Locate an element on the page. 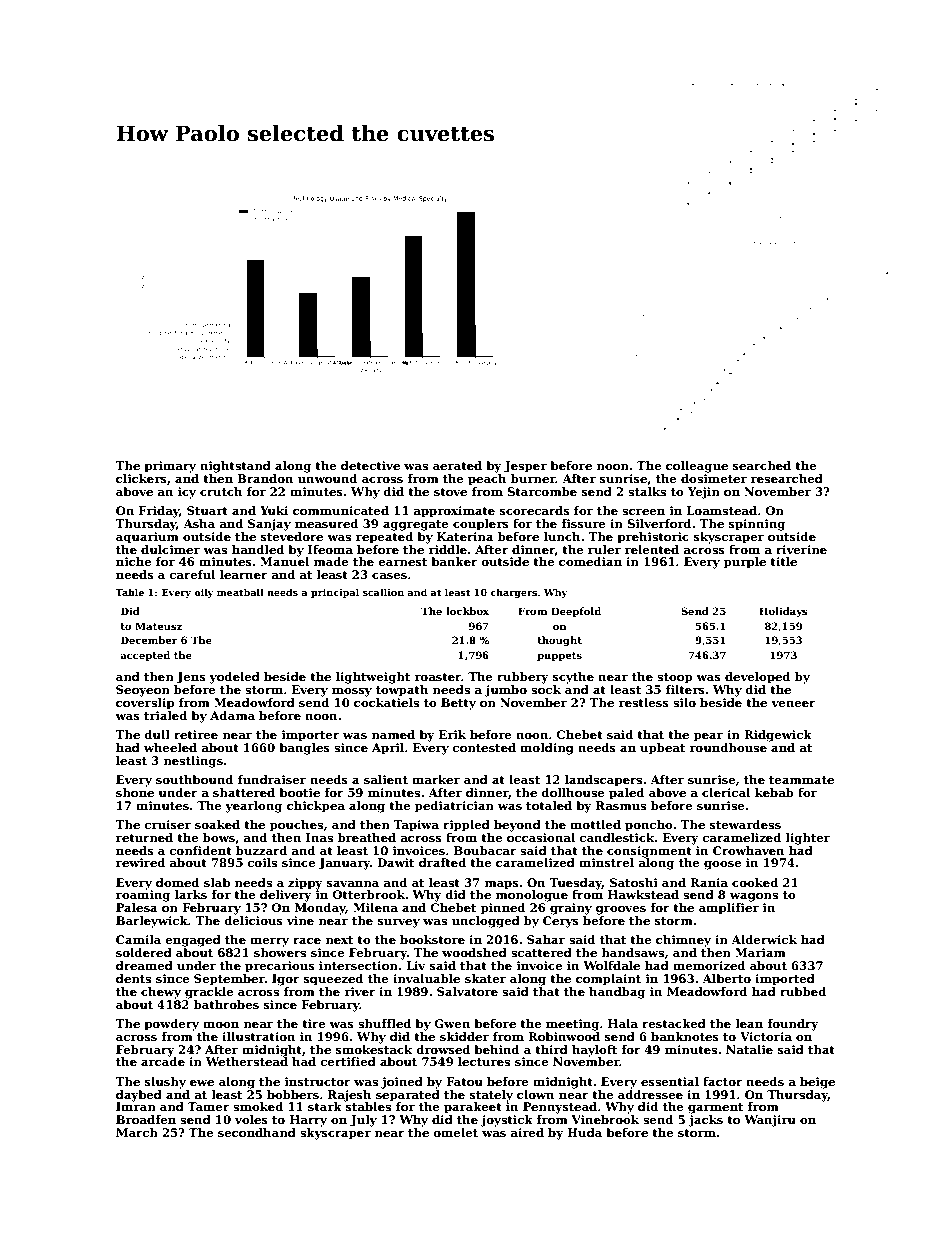  filters is located at coordinates (685, 689).
